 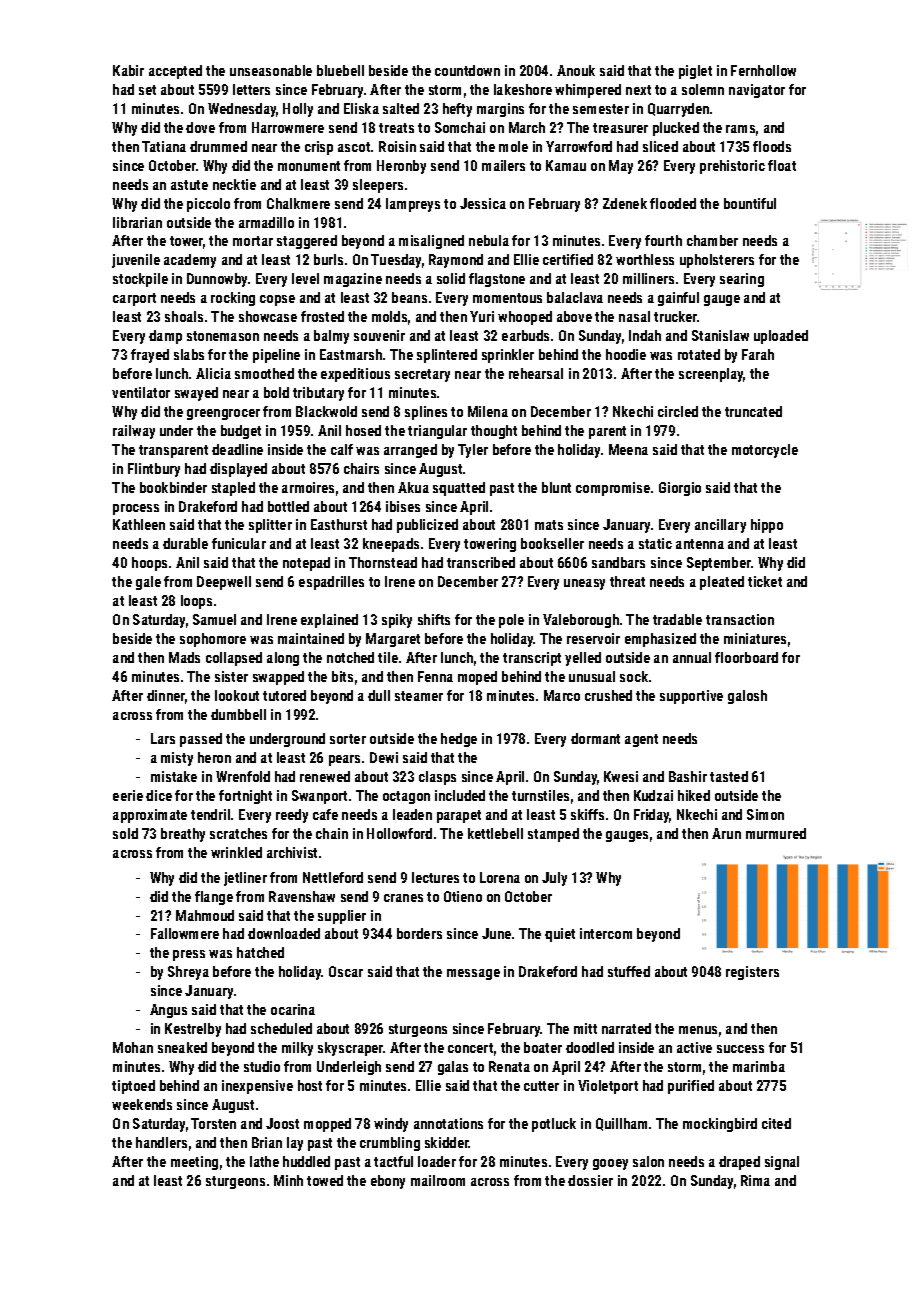 I want to click on solemn, so click(x=703, y=89).
